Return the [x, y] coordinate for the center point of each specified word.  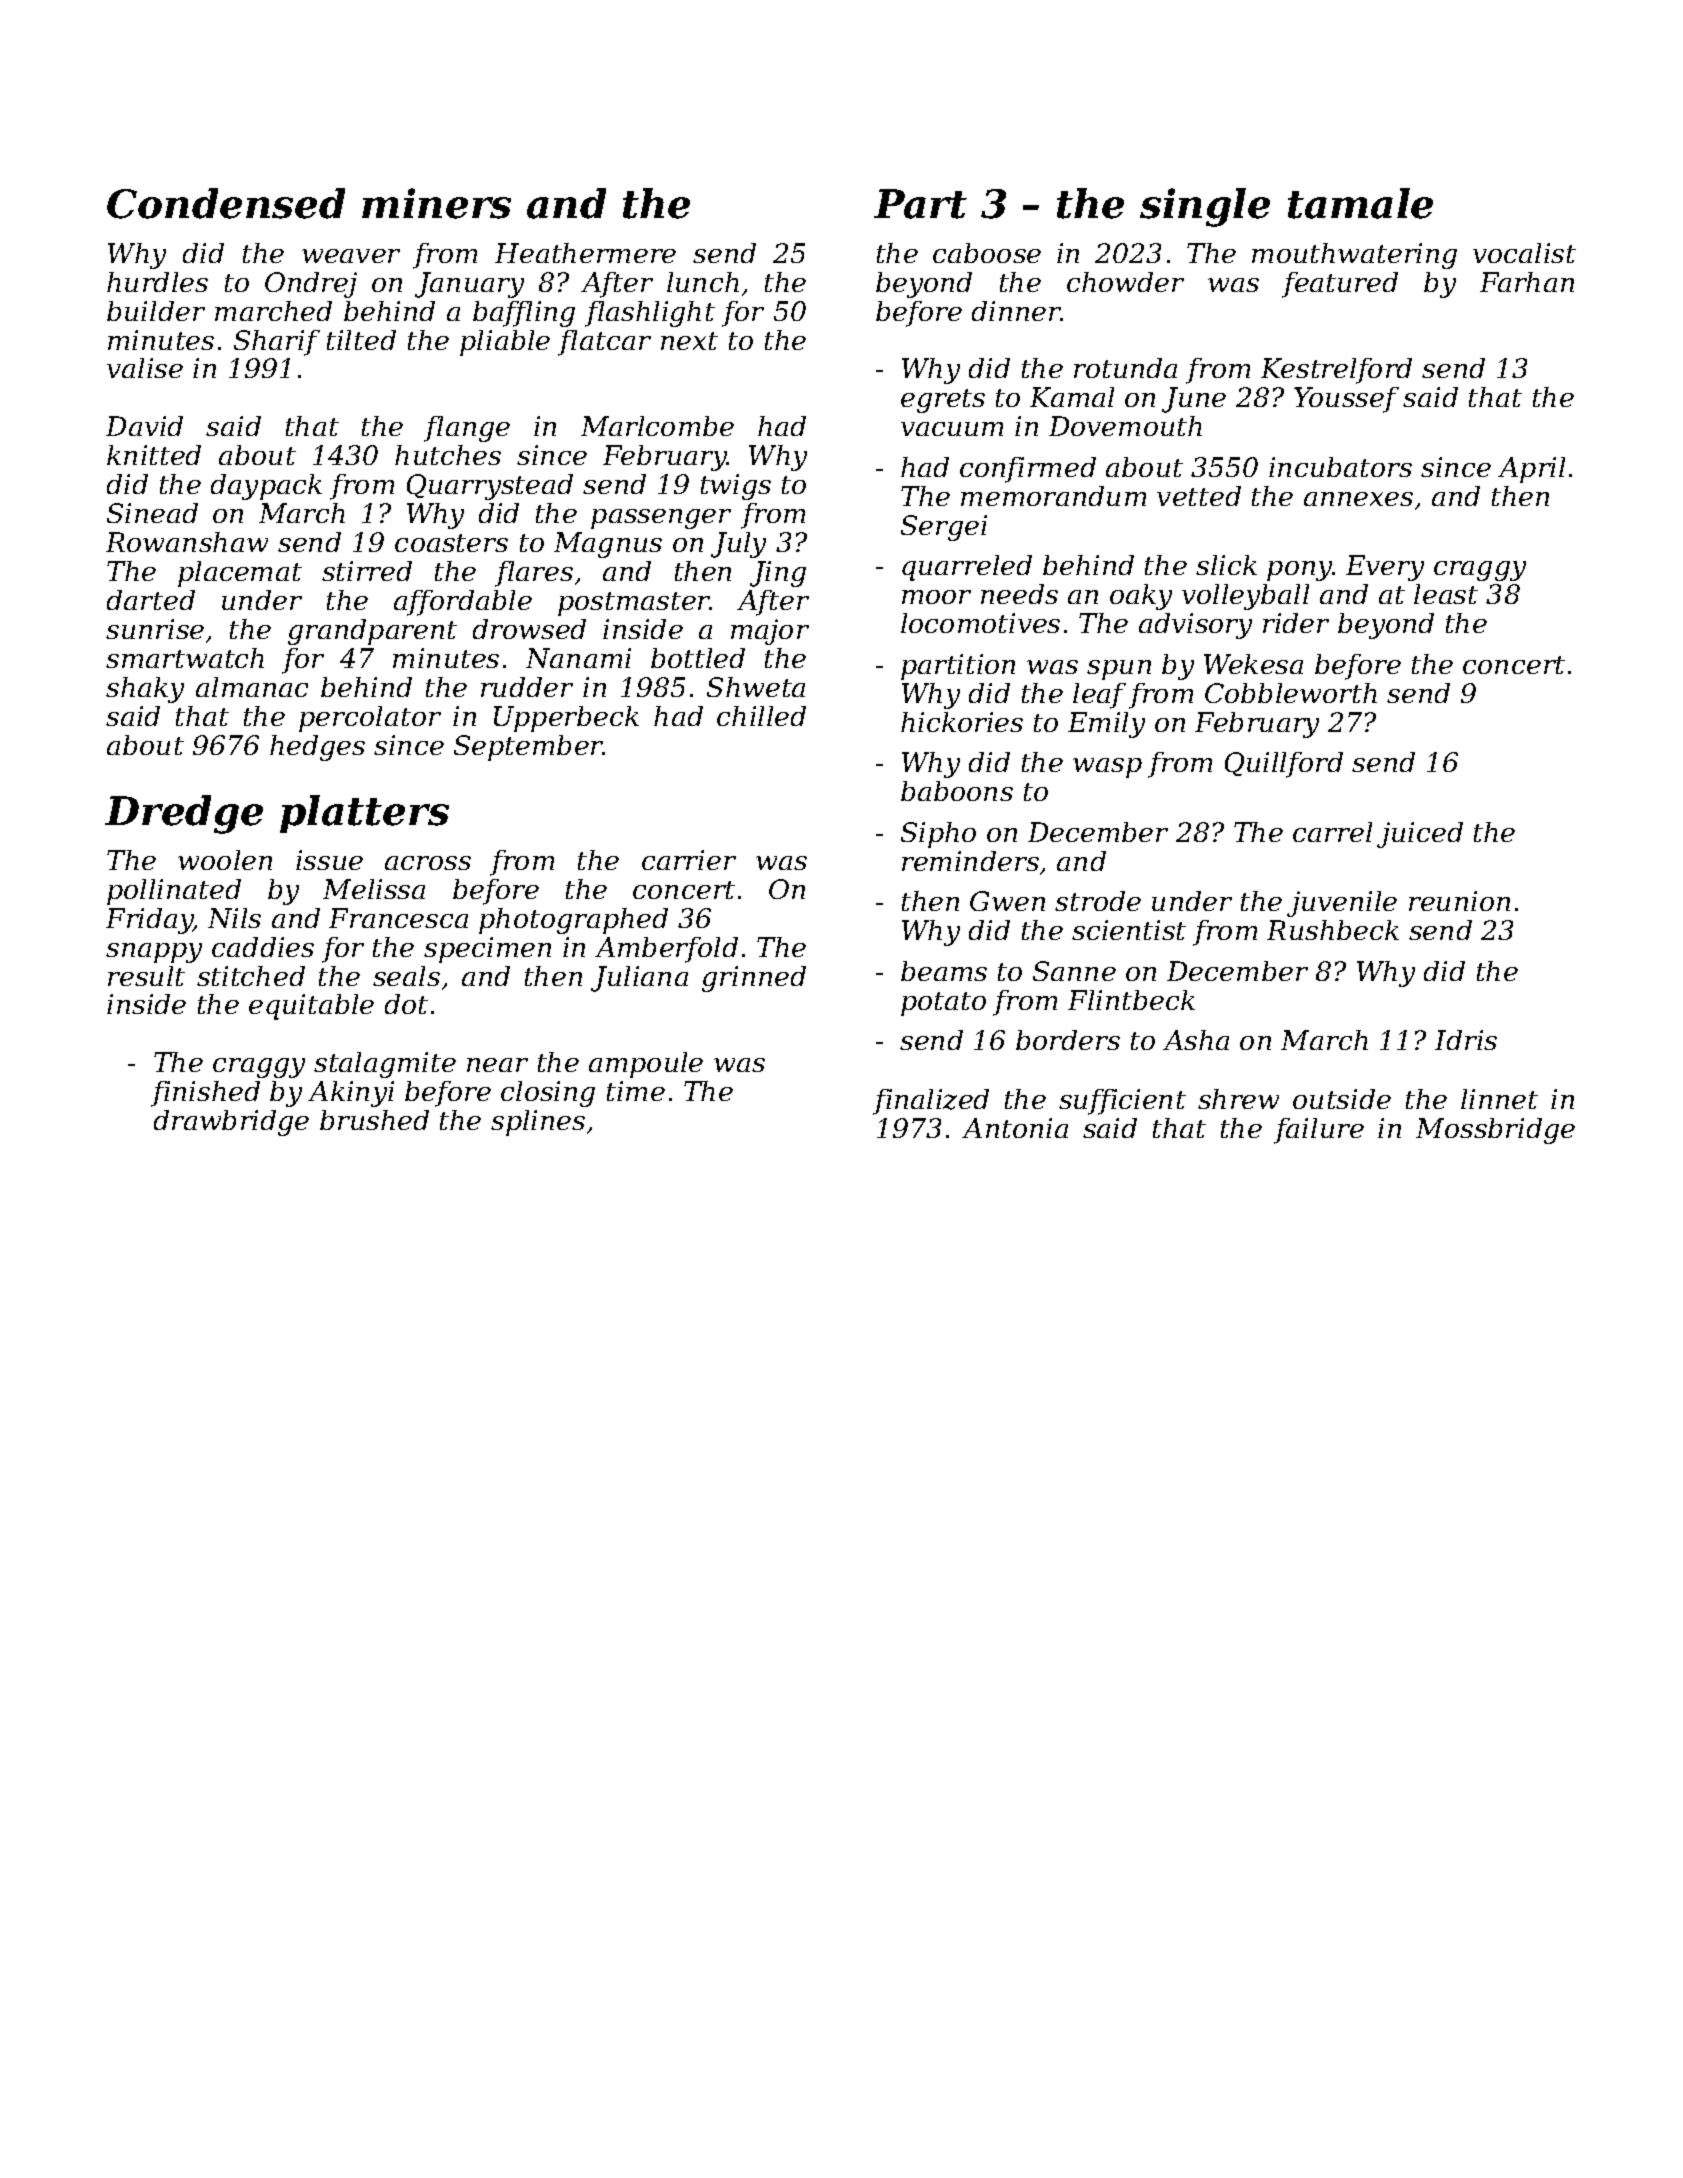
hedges [317, 748]
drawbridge [231, 1123]
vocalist [1524, 253]
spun [1119, 670]
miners [436, 203]
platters [364, 814]
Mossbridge [1495, 1131]
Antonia [1015, 1128]
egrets [943, 401]
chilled [761, 716]
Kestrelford [1336, 371]
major [770, 632]
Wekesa [1253, 664]
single [1205, 207]
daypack [266, 487]
